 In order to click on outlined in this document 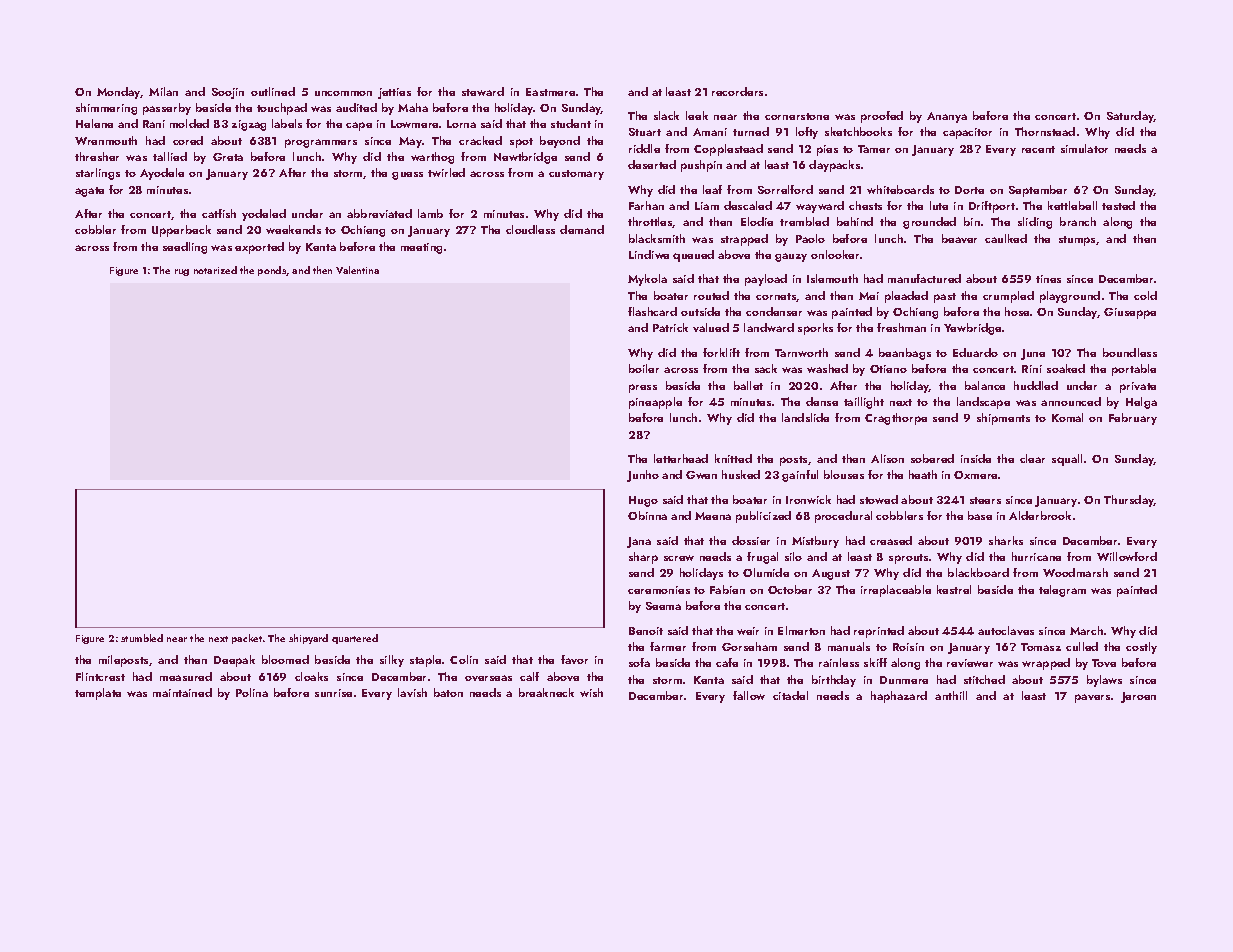, I will do `click(273, 91)`.
